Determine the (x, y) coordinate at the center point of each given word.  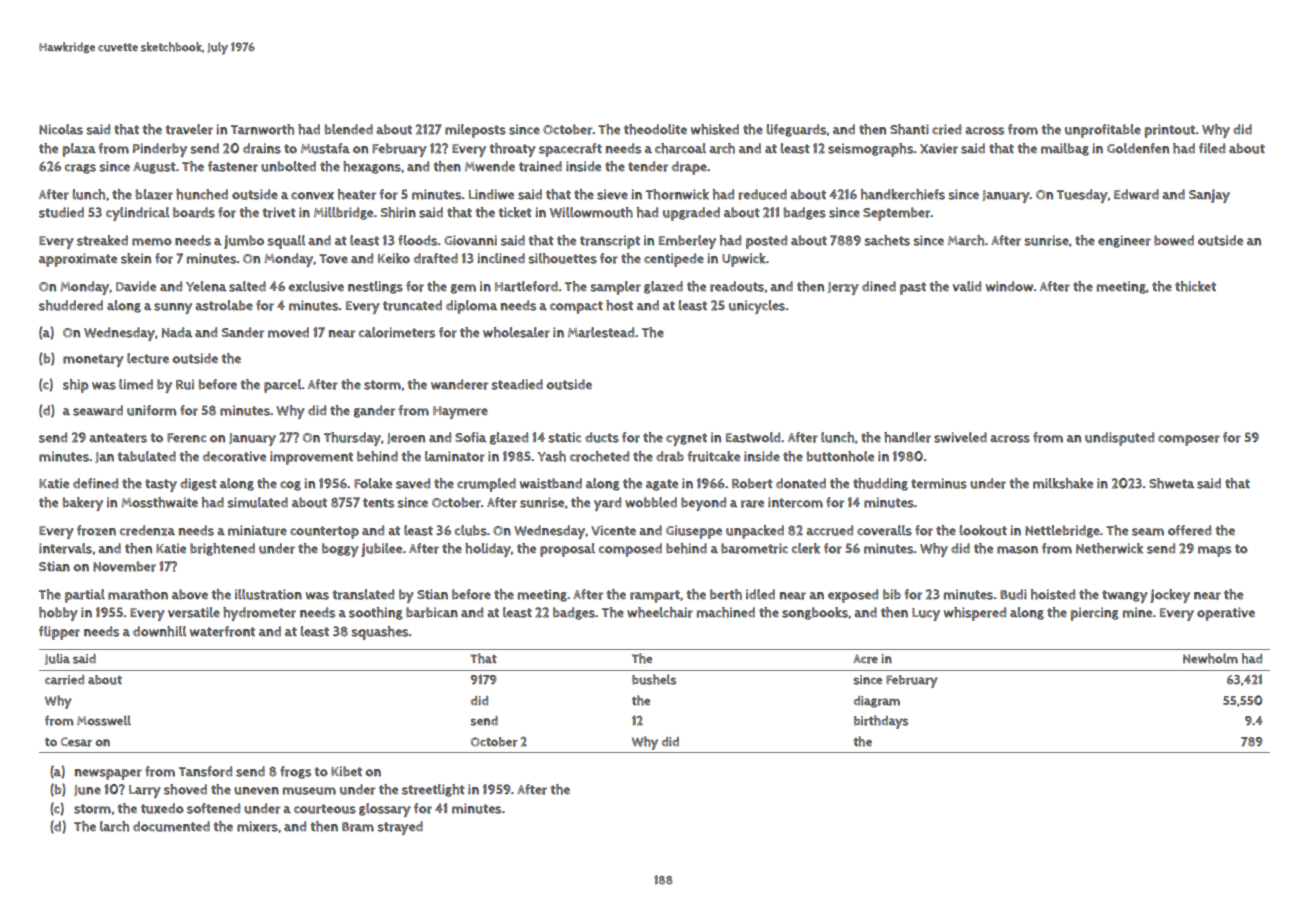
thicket (1195, 286)
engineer (1124, 241)
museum (309, 791)
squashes (380, 633)
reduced (762, 194)
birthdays (881, 722)
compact (576, 307)
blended (349, 129)
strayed (400, 828)
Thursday (352, 439)
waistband (551, 483)
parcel (283, 386)
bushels (654, 679)
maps (1214, 551)
